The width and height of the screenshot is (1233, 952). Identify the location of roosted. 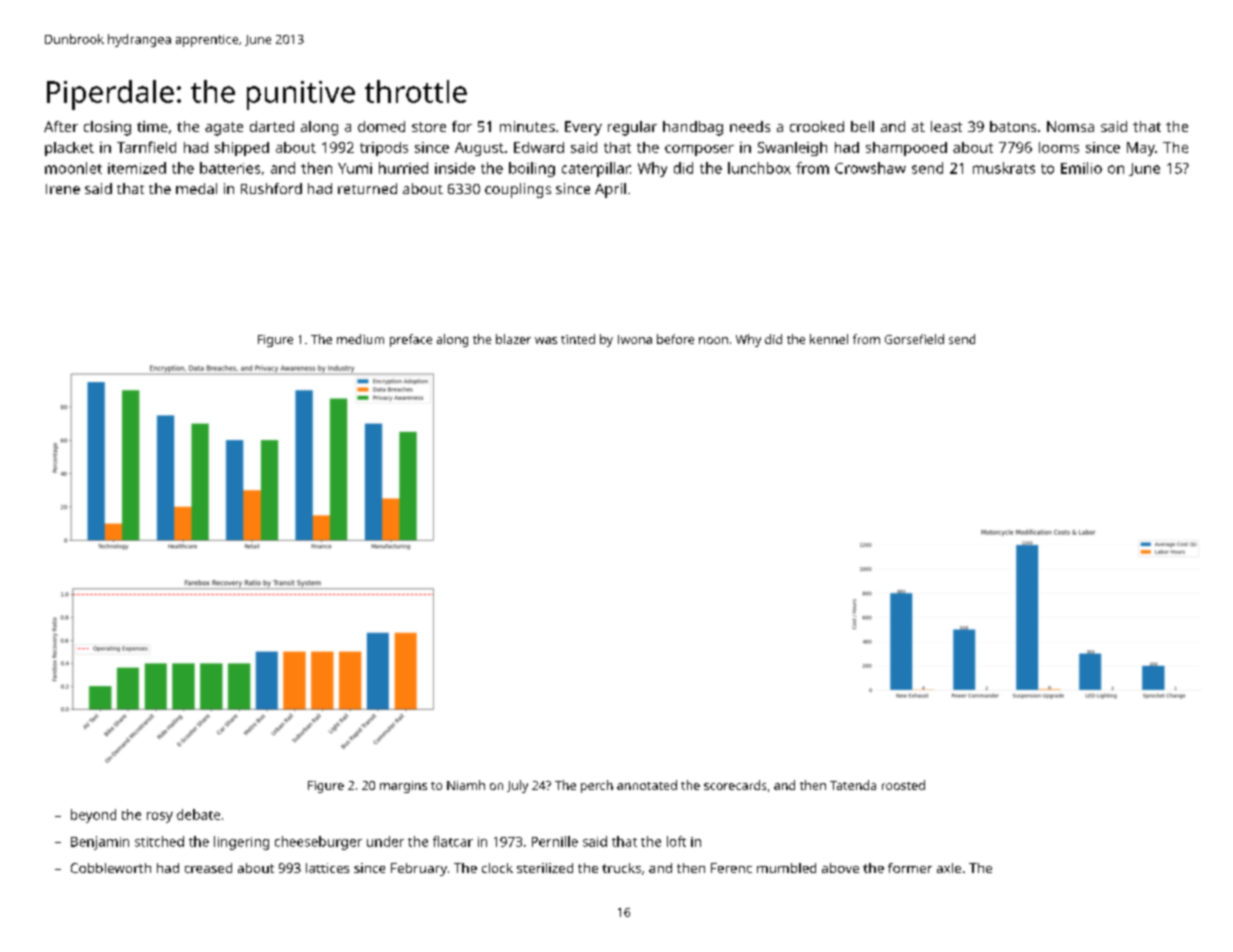
(903, 785).
